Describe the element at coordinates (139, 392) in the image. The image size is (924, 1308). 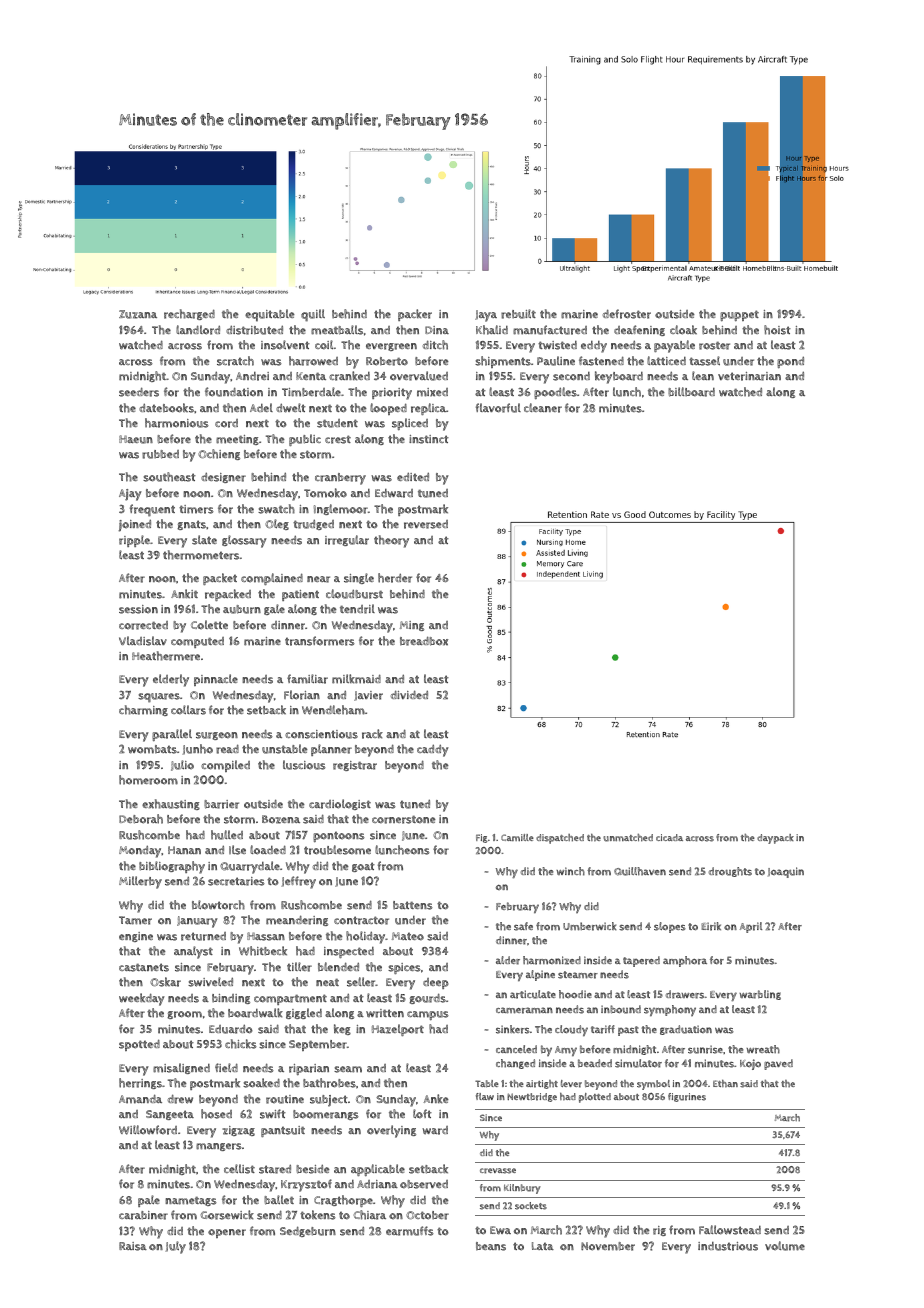
I see `seeders` at that location.
